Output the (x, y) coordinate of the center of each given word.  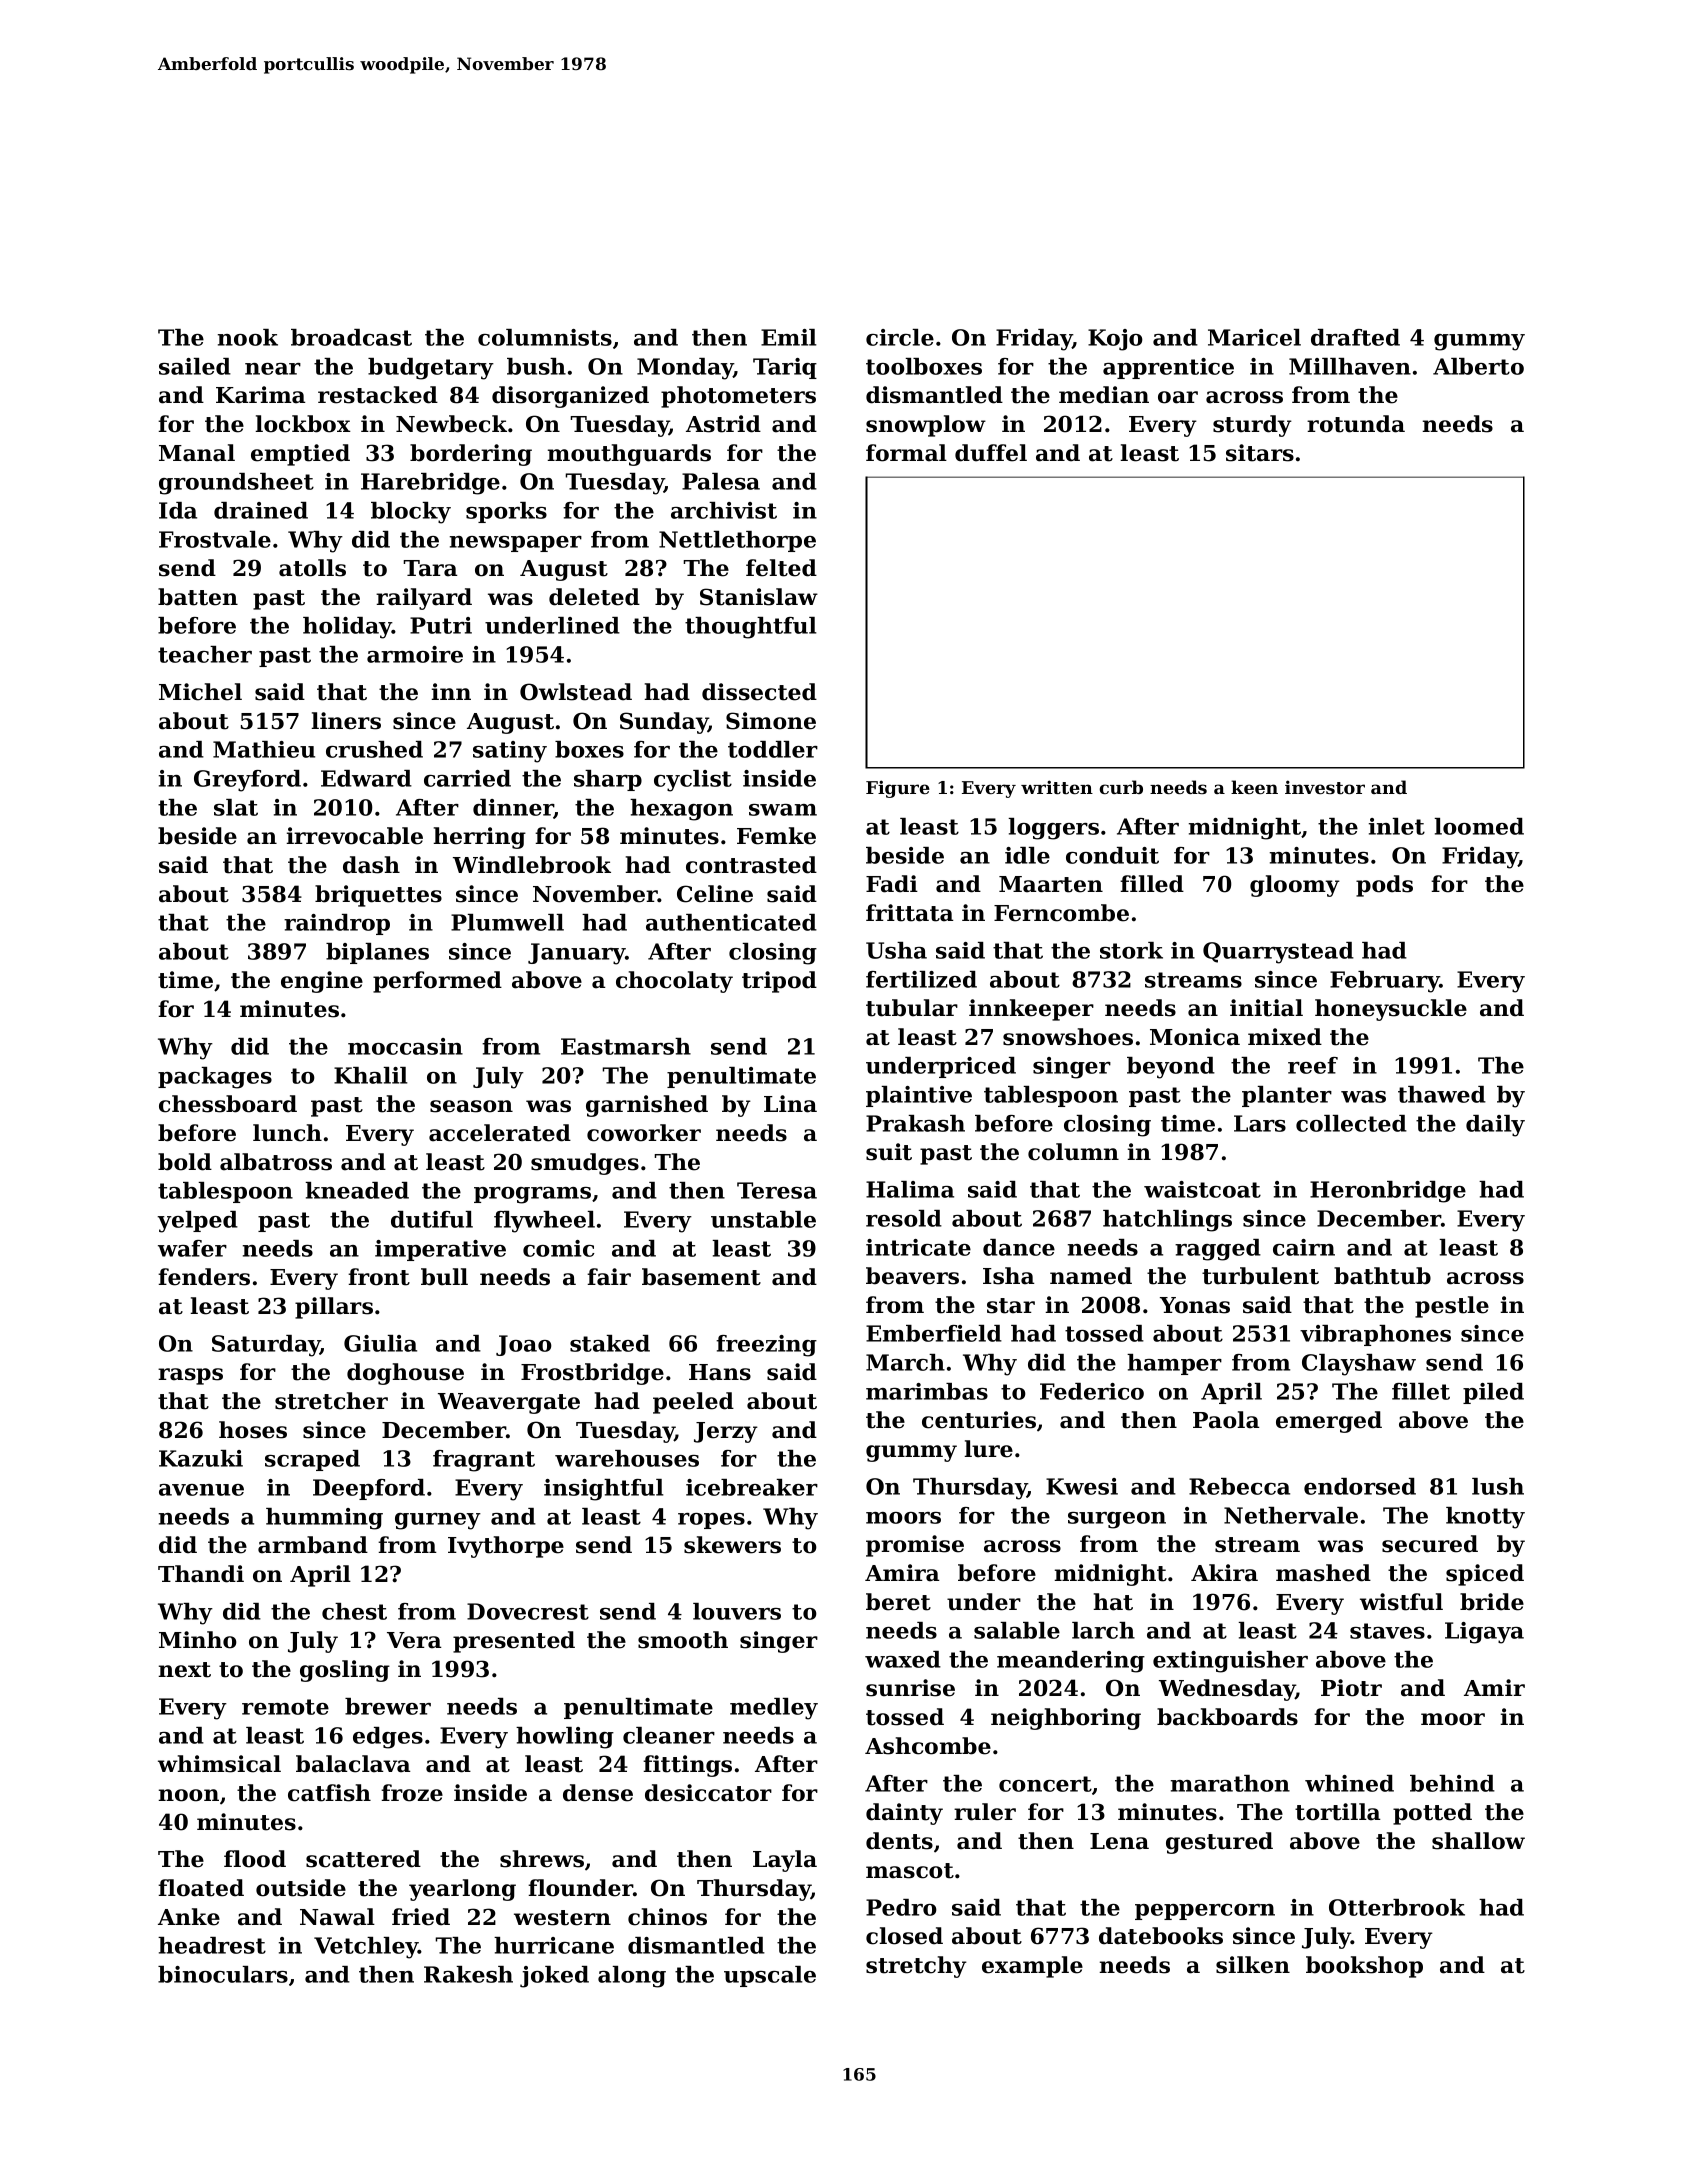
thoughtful (751, 628)
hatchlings (1167, 1221)
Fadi (892, 884)
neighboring (1066, 1719)
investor (1325, 787)
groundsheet (236, 484)
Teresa (777, 1190)
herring (479, 838)
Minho (198, 1640)
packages (215, 1078)
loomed (1479, 826)
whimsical (219, 1764)
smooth (683, 1640)
